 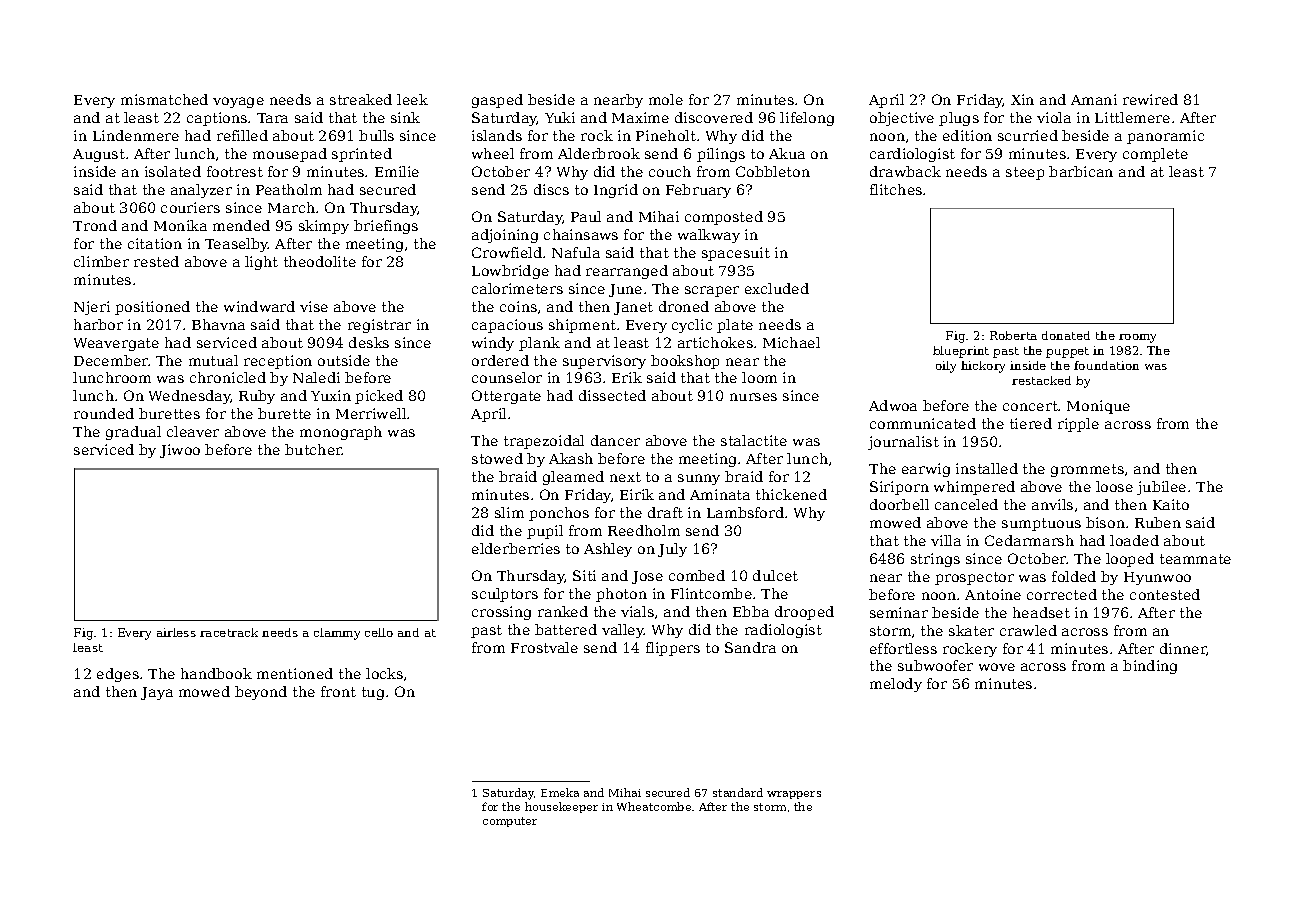 What do you see at coordinates (506, 397) in the screenshot?
I see `Ottergate` at bounding box center [506, 397].
